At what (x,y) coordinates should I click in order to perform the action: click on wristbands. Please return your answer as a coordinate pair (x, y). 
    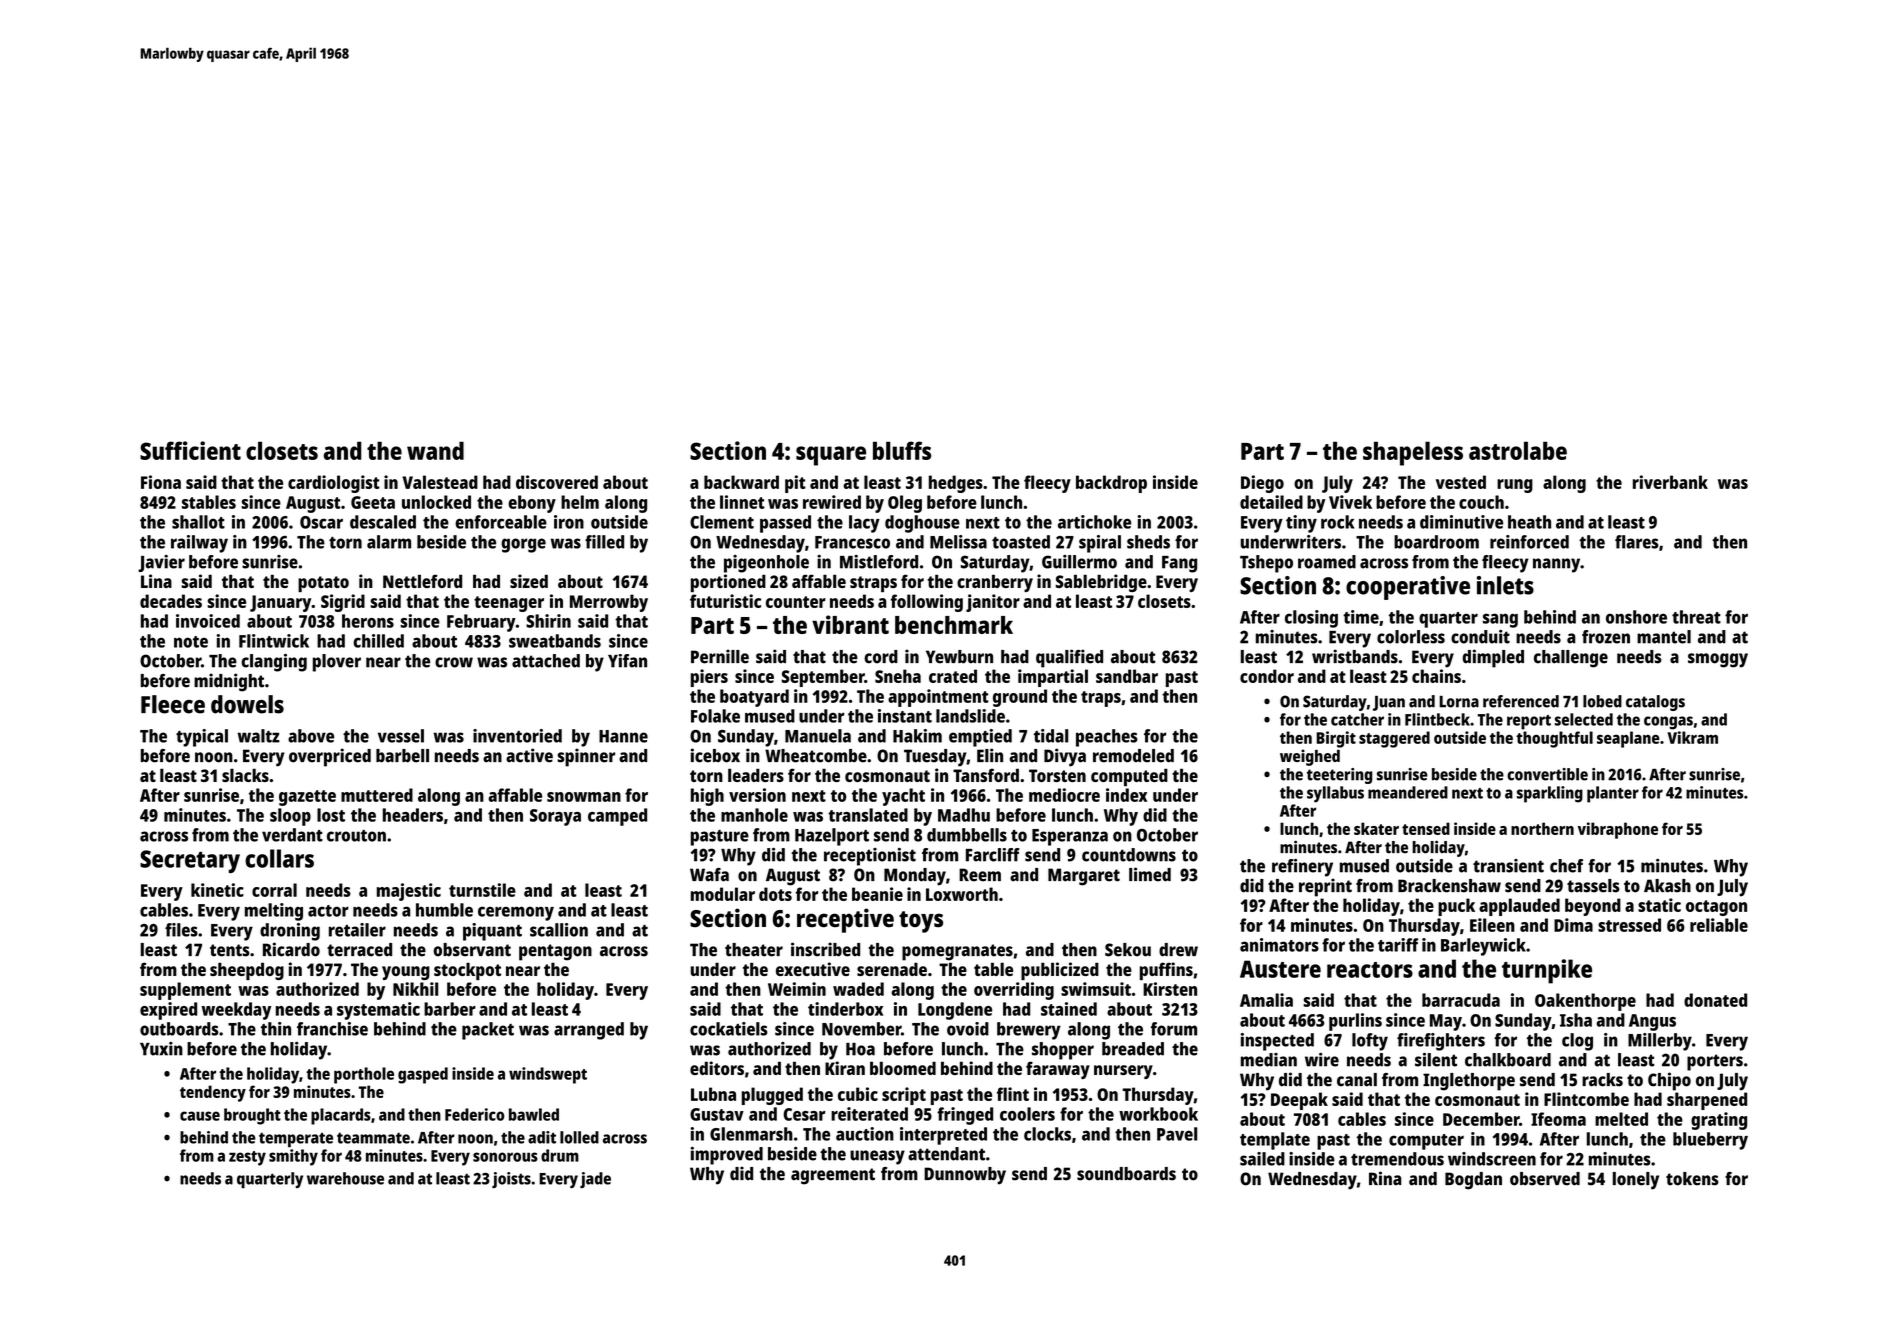
    Looking at the image, I should click on (1355, 656).
